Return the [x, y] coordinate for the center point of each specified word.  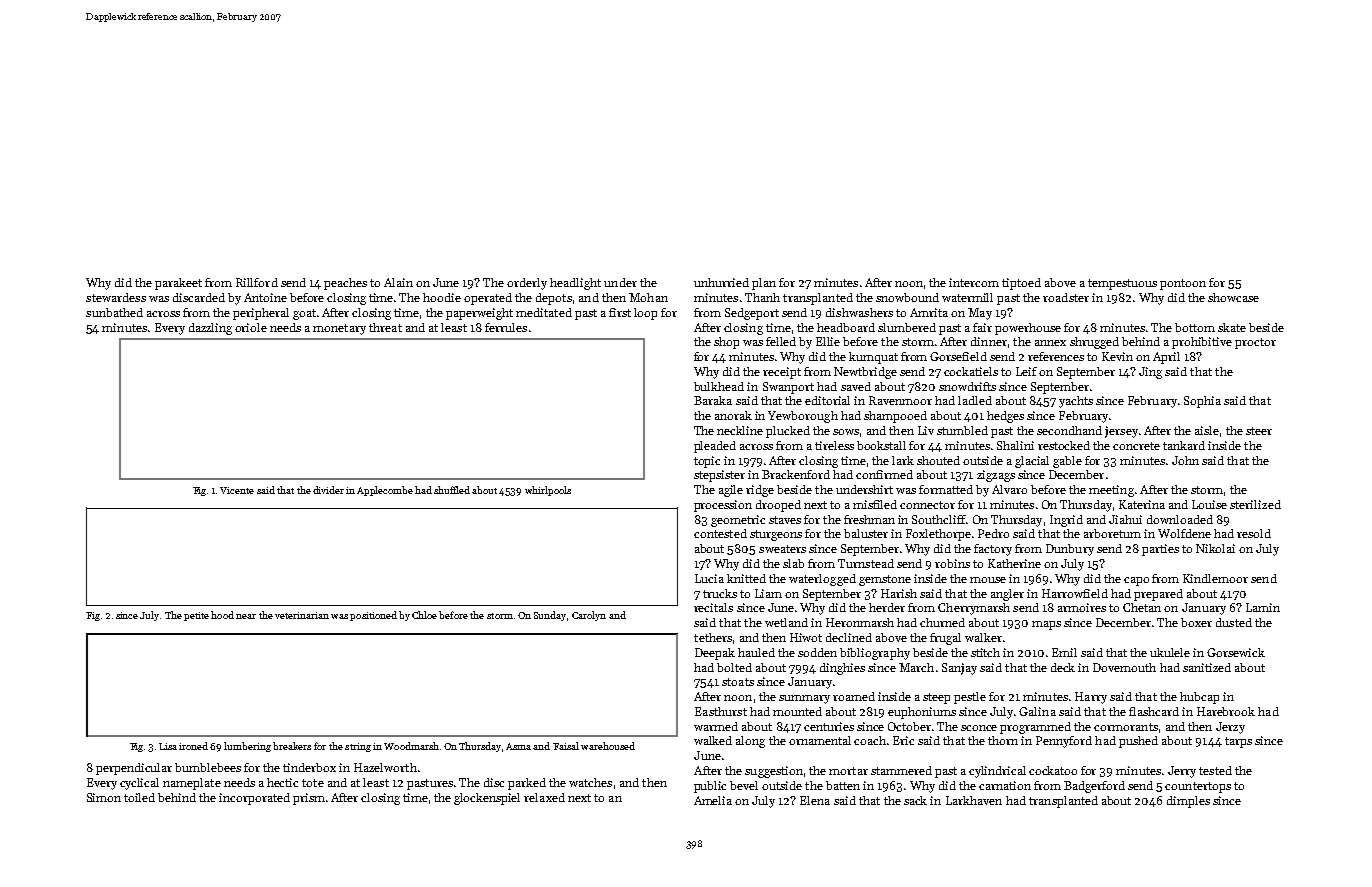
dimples [1188, 802]
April [1166, 358]
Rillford [257, 282]
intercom [974, 282]
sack [915, 800]
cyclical [139, 784]
